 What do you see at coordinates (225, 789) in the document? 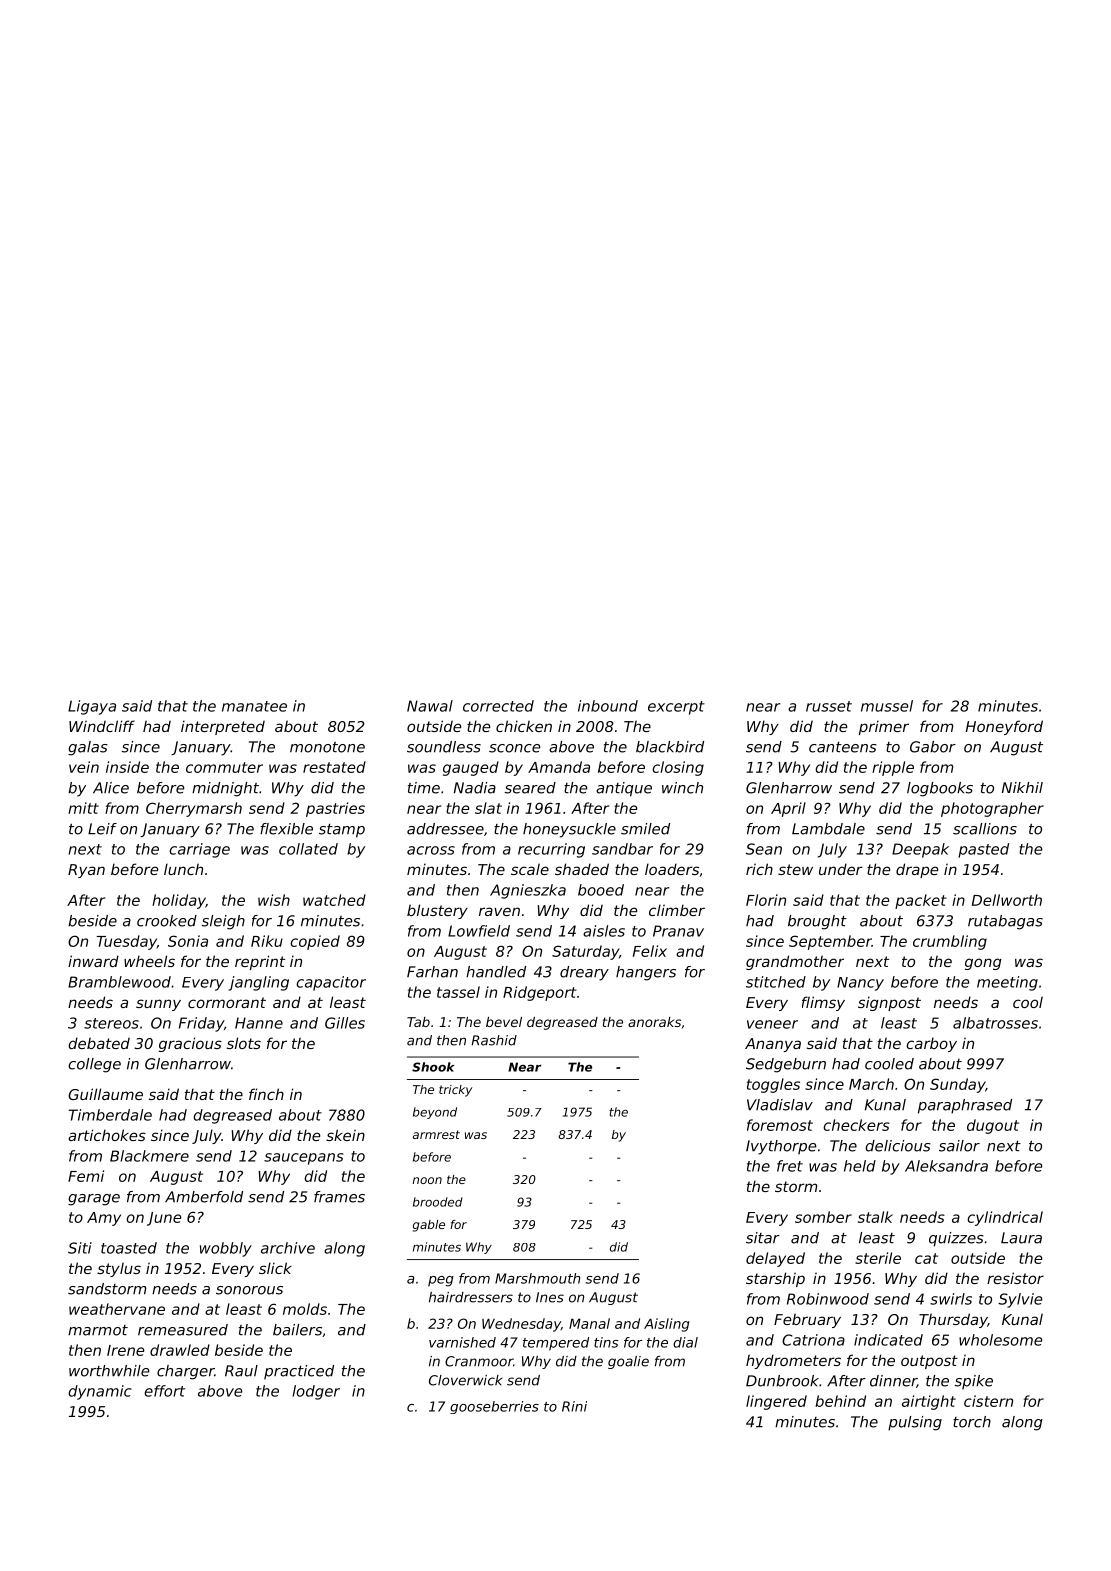
I see `midnight` at bounding box center [225, 789].
